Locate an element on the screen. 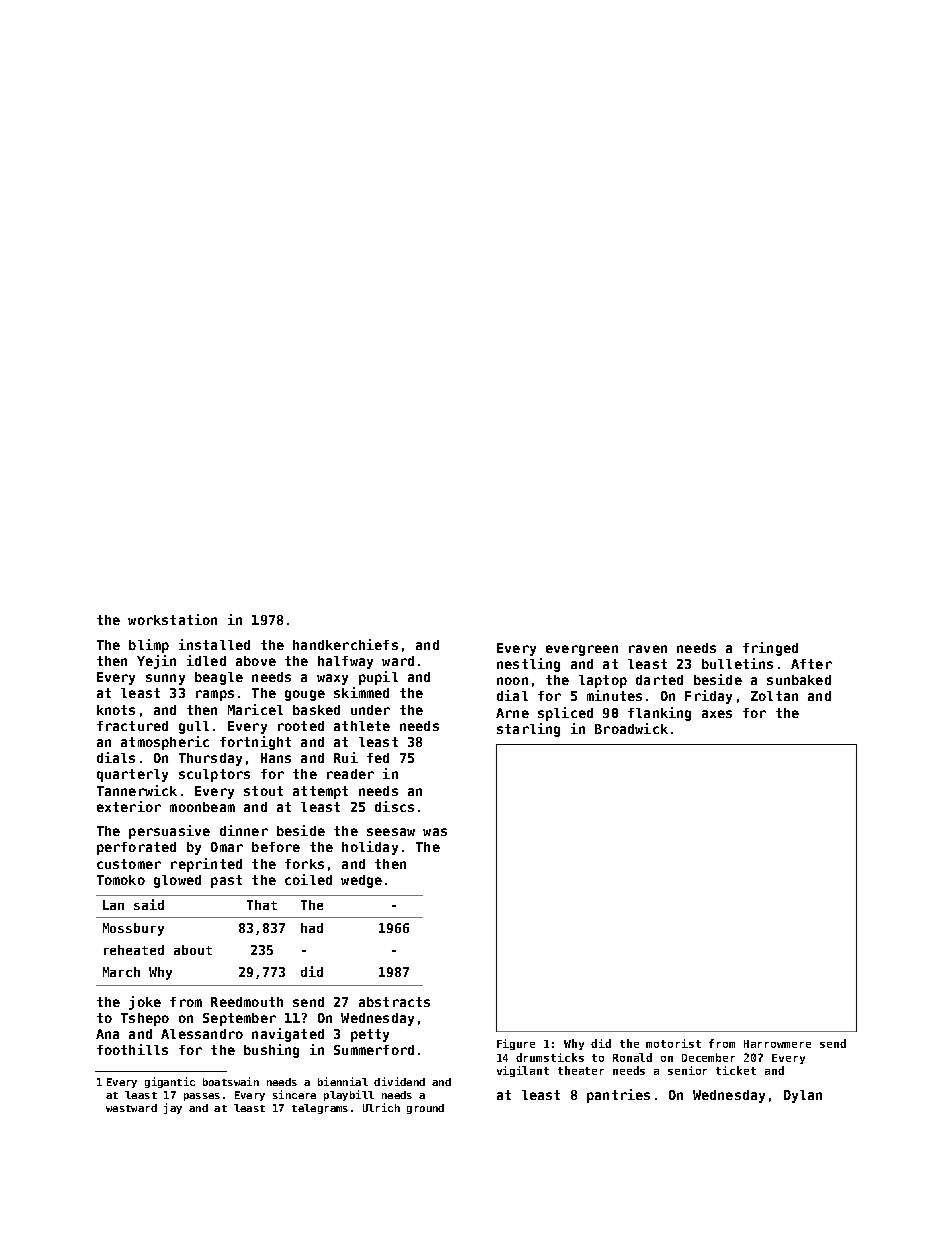 The height and width of the screenshot is (1233, 952). workstation is located at coordinates (172, 619).
